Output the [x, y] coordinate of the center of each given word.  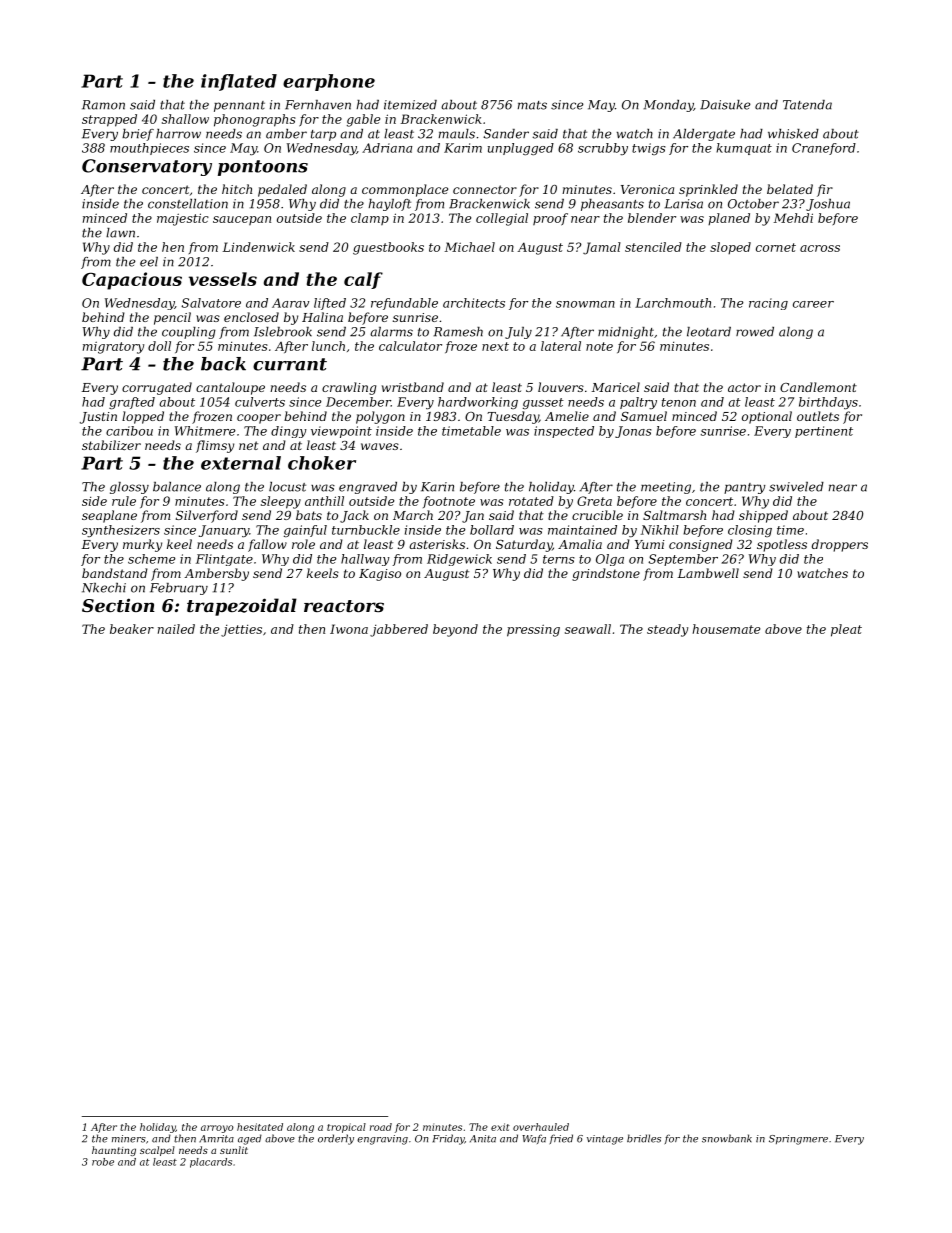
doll [159, 346]
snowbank [727, 1138]
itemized [410, 105]
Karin [437, 487]
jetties [241, 630]
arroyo [217, 1129]
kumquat [744, 149]
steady [667, 630]
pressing [533, 631]
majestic [183, 219]
